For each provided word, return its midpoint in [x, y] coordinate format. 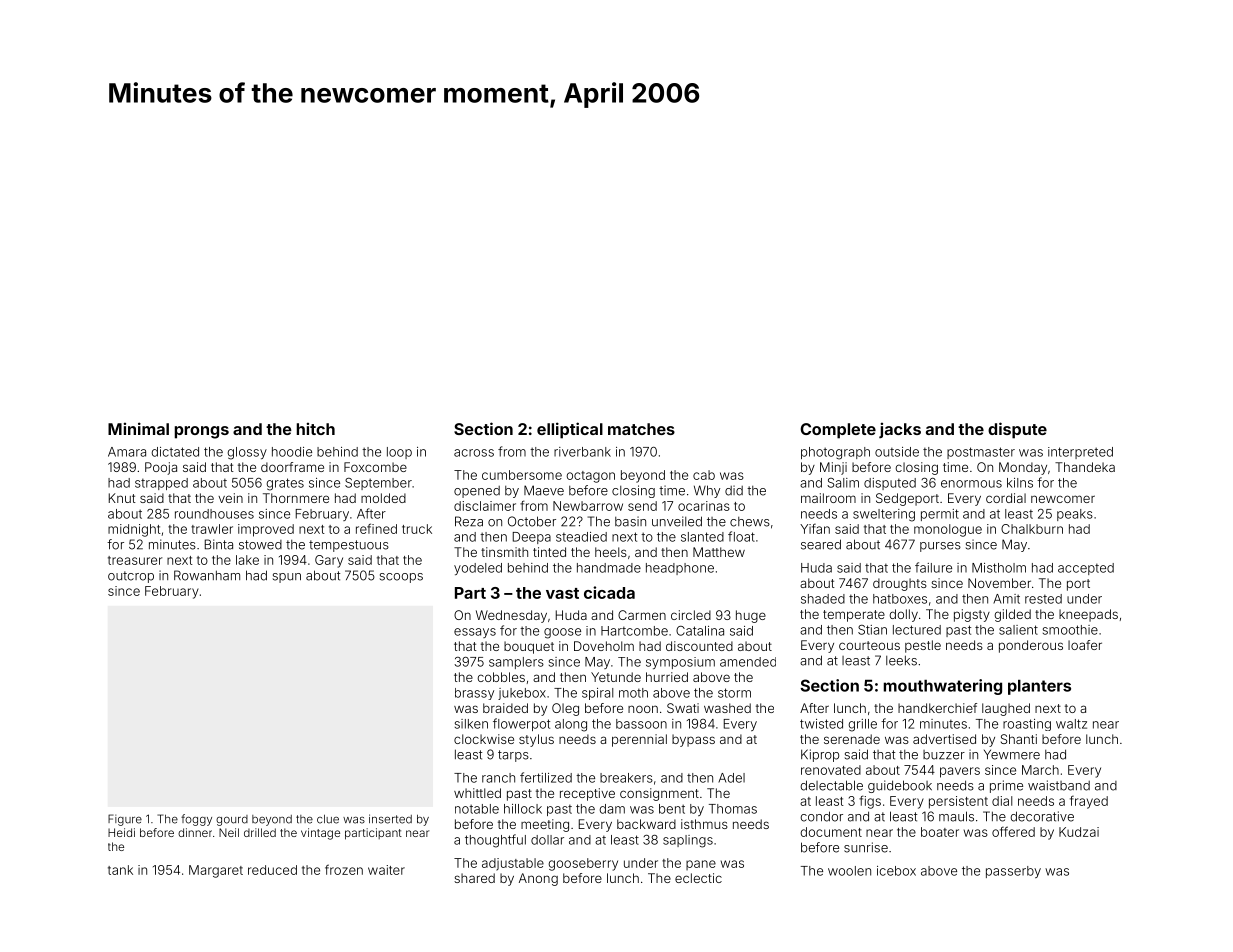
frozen [344, 869]
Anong [538, 879]
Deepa [532, 538]
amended [748, 662]
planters [1039, 687]
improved [266, 530]
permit [940, 515]
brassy [474, 694]
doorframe [292, 467]
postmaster [981, 453]
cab [704, 475]
